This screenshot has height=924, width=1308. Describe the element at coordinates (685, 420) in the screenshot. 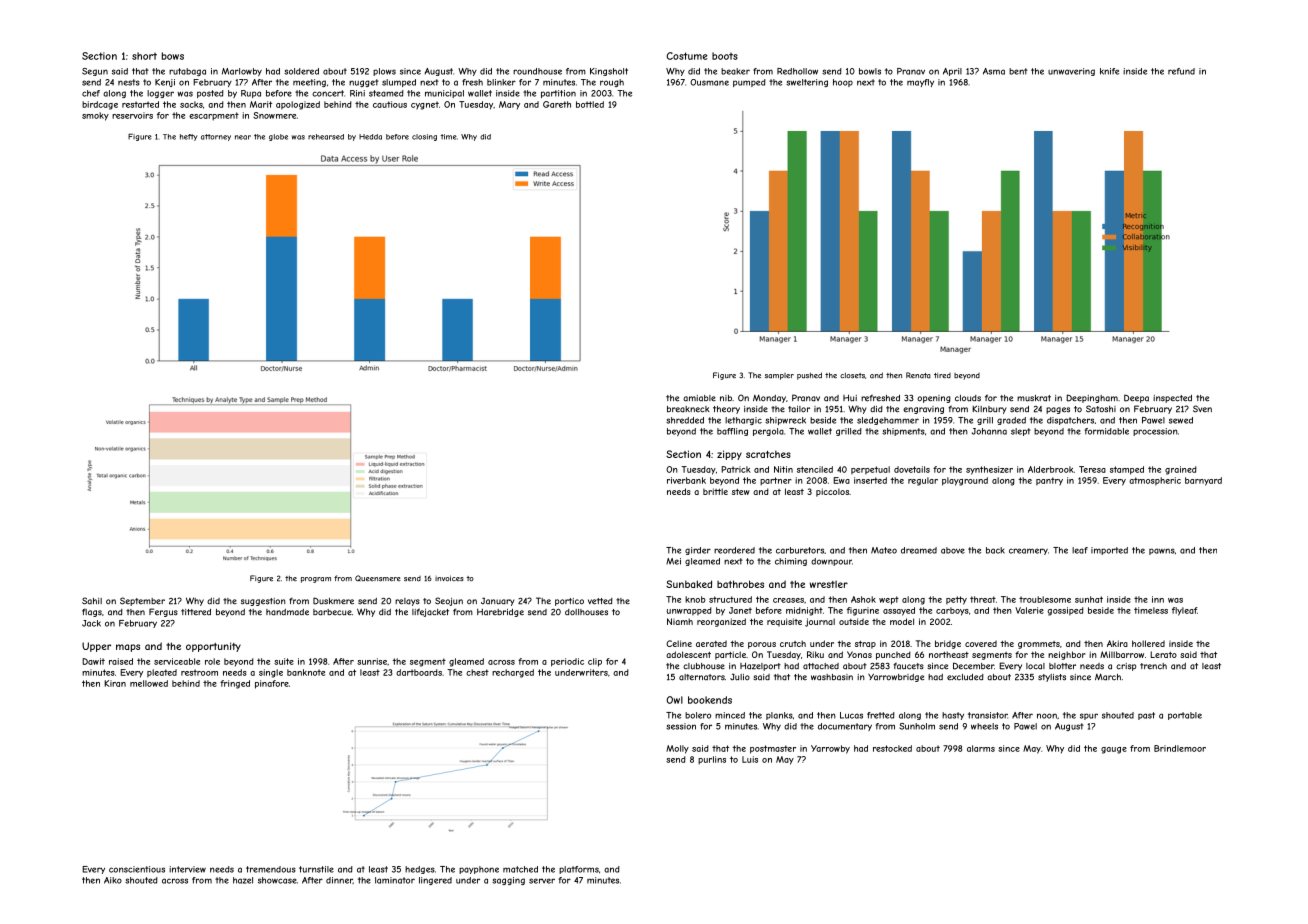

I see `shredded` at that location.
